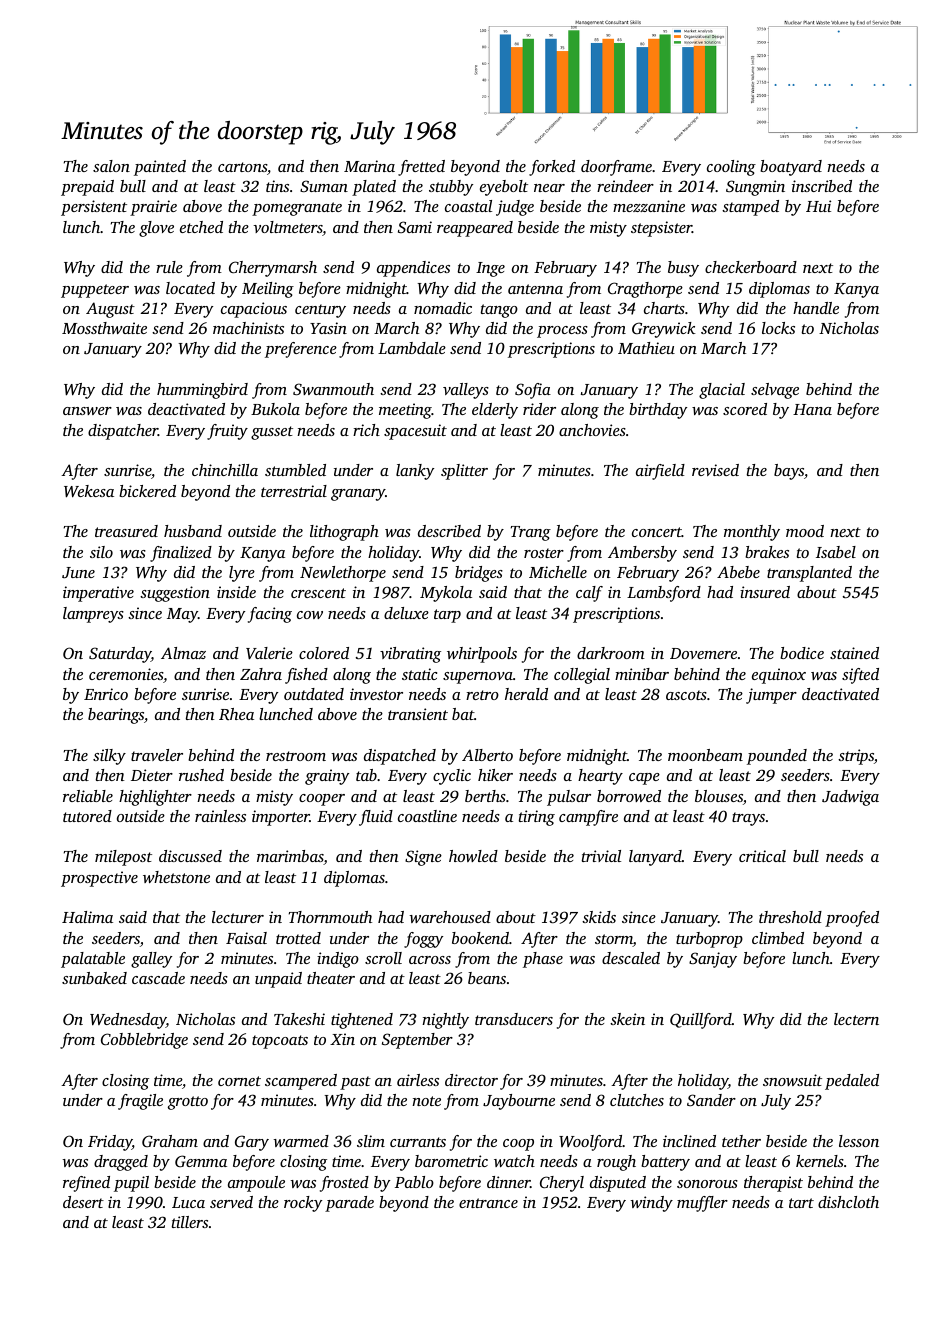  What do you see at coordinates (369, 166) in the screenshot?
I see `Marina` at bounding box center [369, 166].
